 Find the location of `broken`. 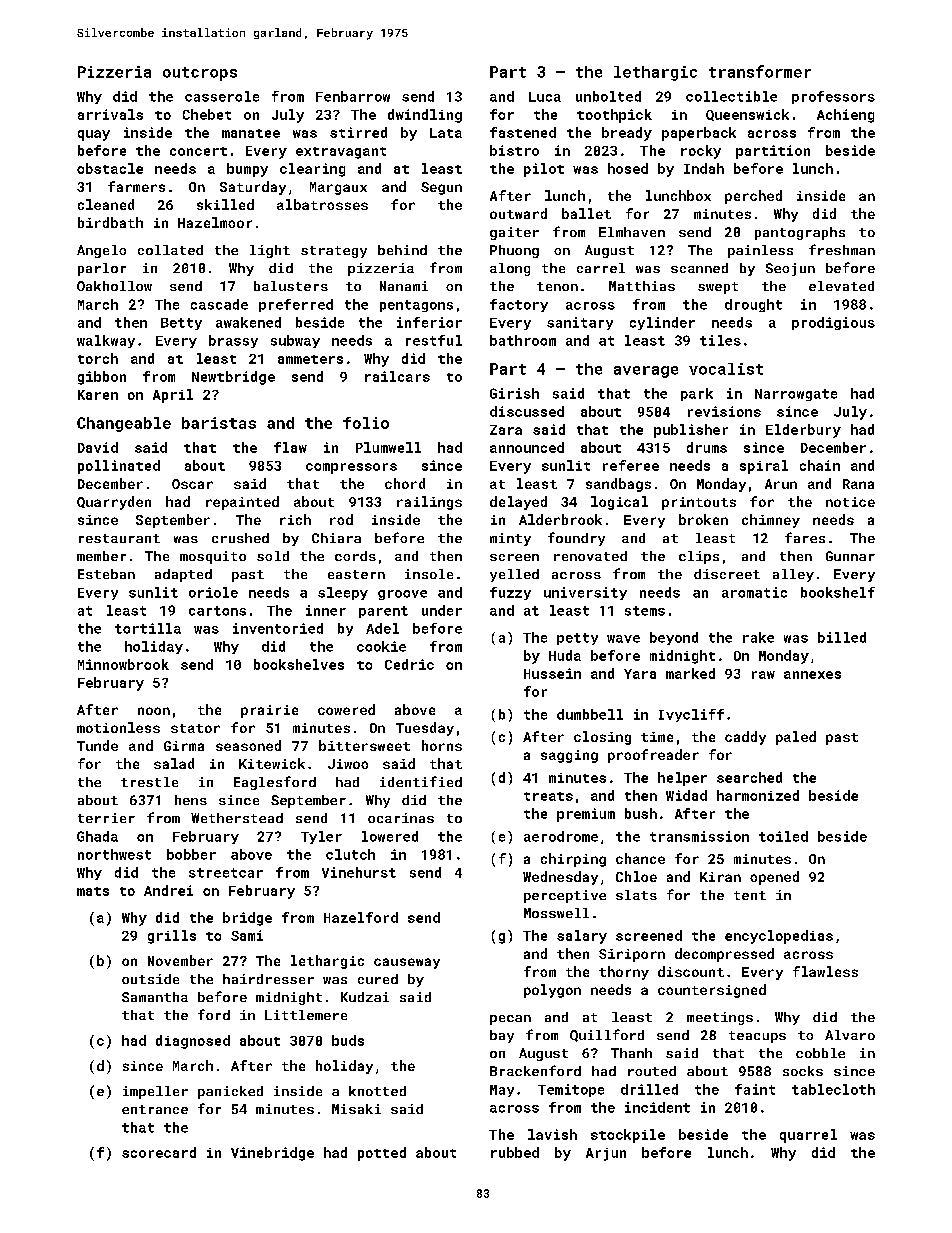

broken is located at coordinates (703, 519).
